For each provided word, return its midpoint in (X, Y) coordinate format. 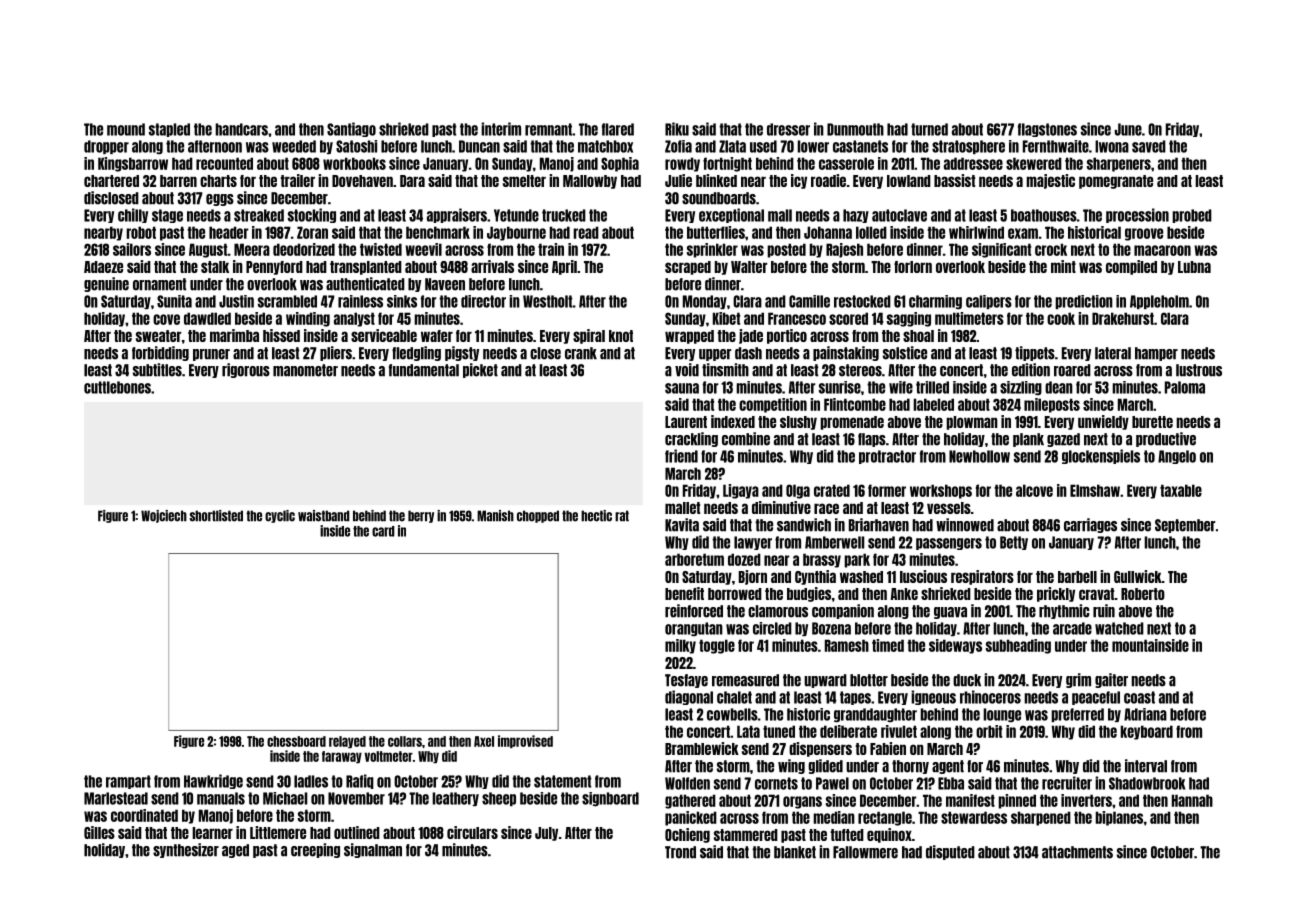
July (546, 834)
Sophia (620, 164)
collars (405, 741)
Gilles (99, 832)
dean (1059, 387)
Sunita (174, 301)
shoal (918, 336)
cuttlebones (117, 387)
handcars (241, 129)
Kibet (726, 318)
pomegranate (1116, 182)
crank (581, 353)
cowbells (732, 714)
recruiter (1067, 783)
